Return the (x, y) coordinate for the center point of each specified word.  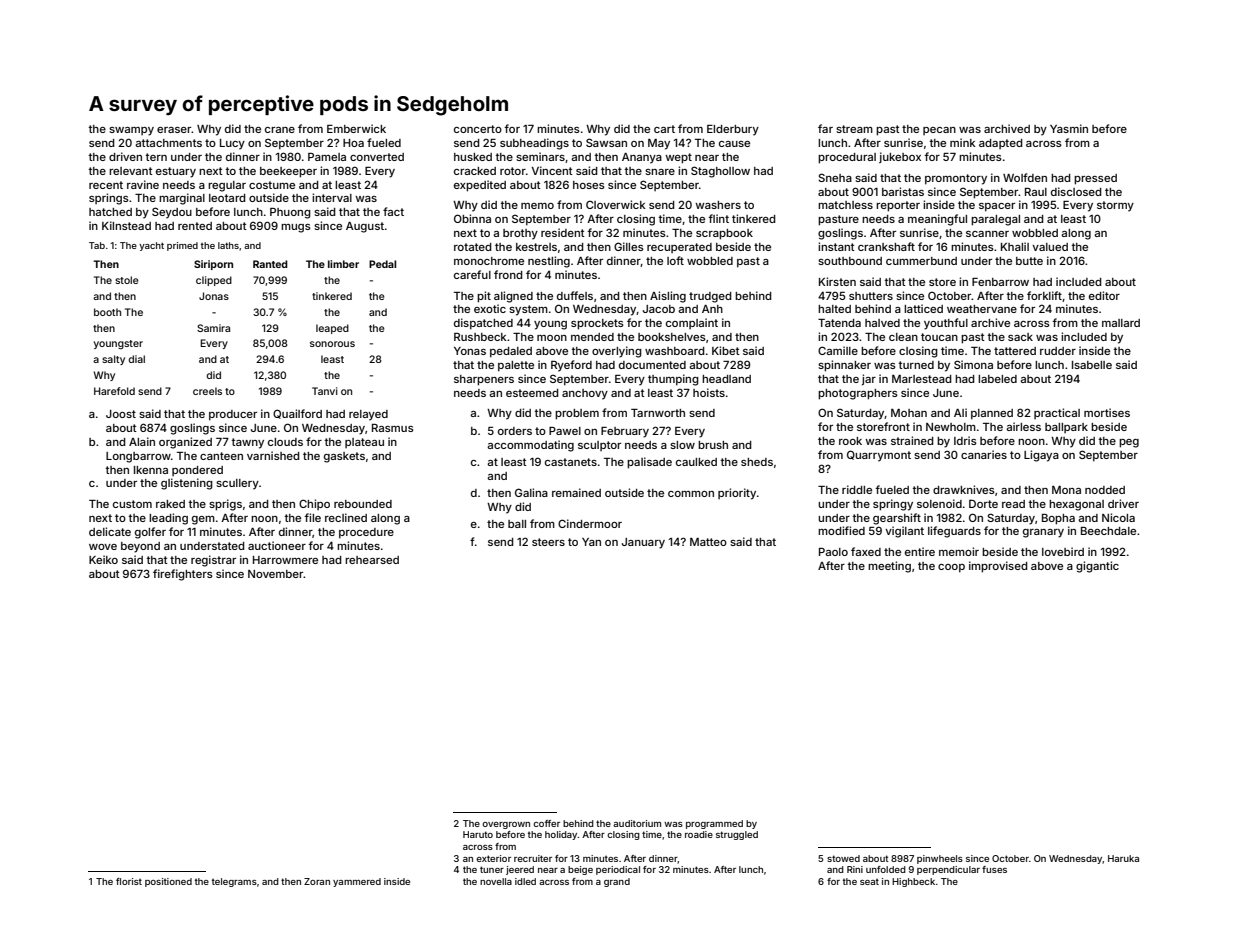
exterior (493, 858)
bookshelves (672, 337)
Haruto (478, 834)
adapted (1001, 144)
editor (1104, 295)
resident (563, 232)
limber (343, 264)
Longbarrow (138, 457)
